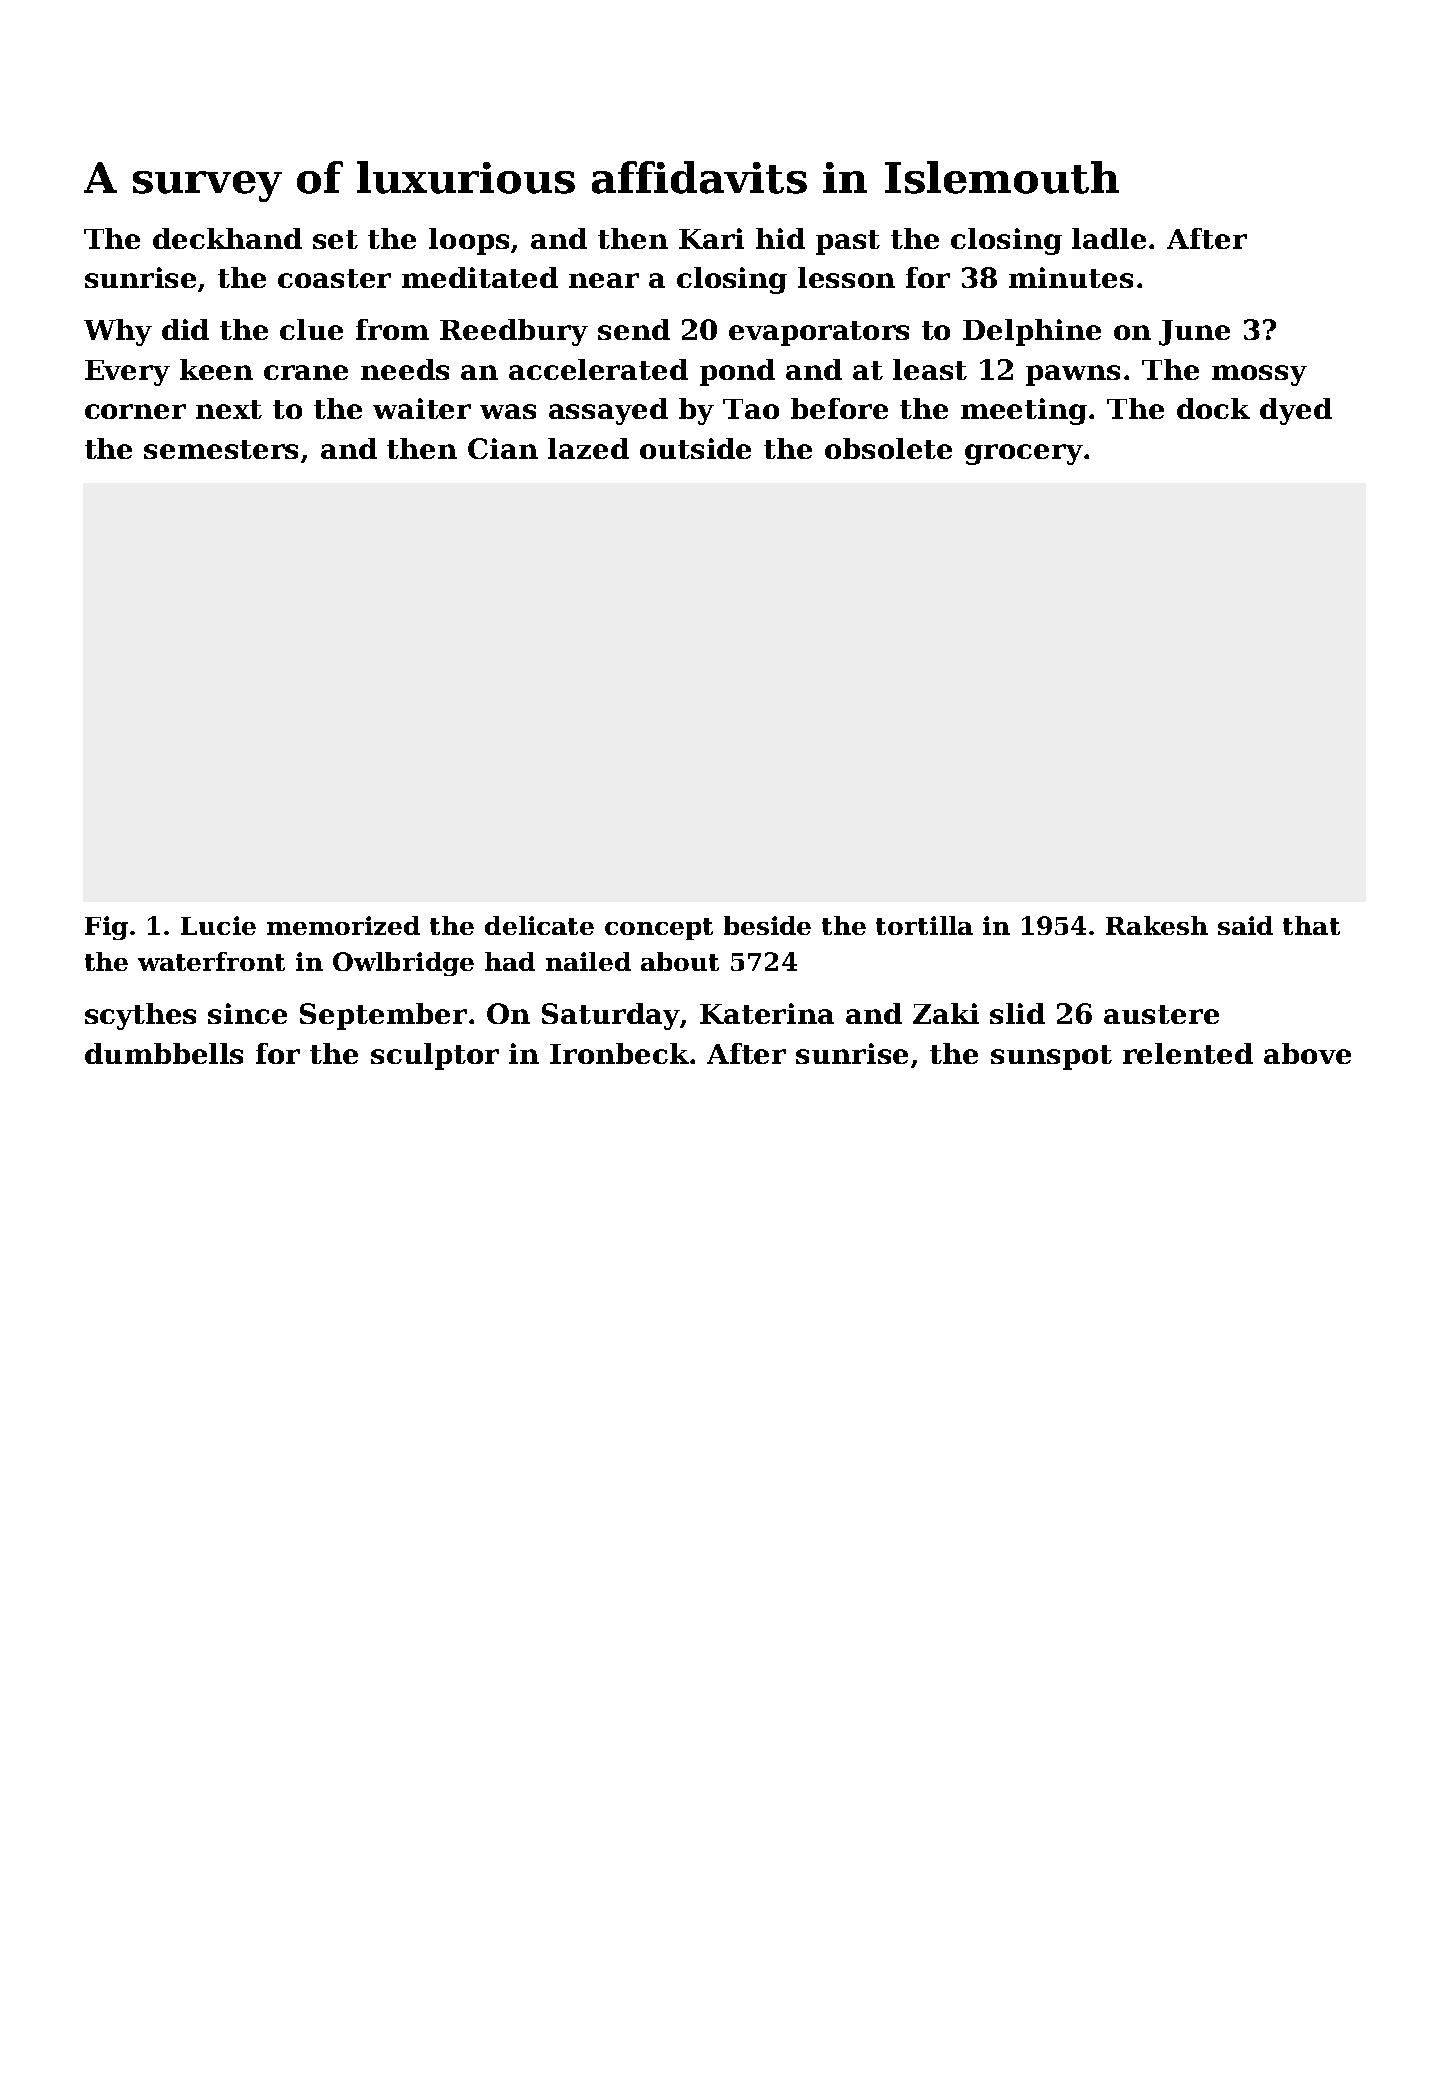 This image has width=1450, height=2100. What do you see at coordinates (1024, 454) in the image?
I see `grocery` at bounding box center [1024, 454].
